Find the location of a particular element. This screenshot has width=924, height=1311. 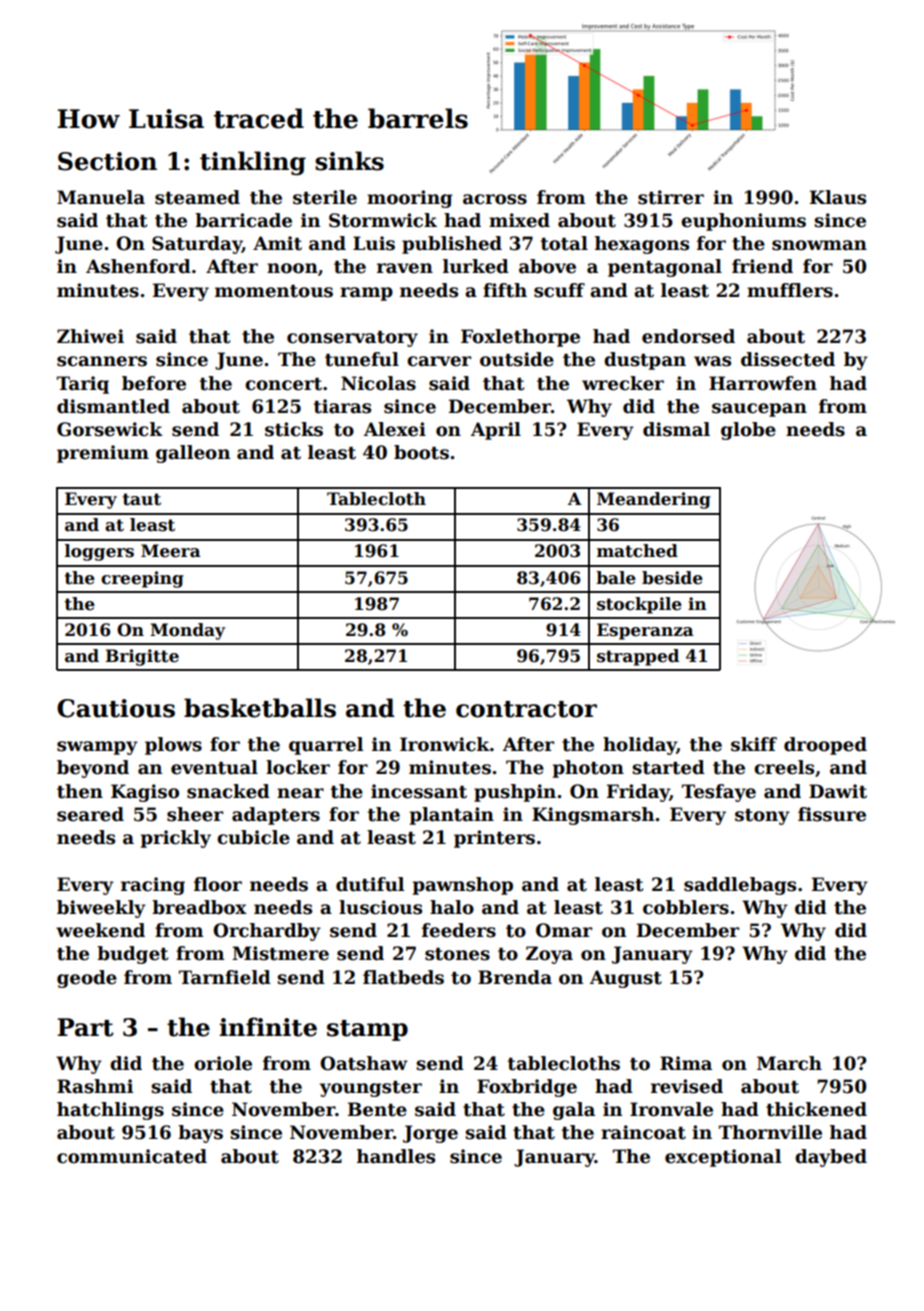

endorsed is located at coordinates (688, 336).
